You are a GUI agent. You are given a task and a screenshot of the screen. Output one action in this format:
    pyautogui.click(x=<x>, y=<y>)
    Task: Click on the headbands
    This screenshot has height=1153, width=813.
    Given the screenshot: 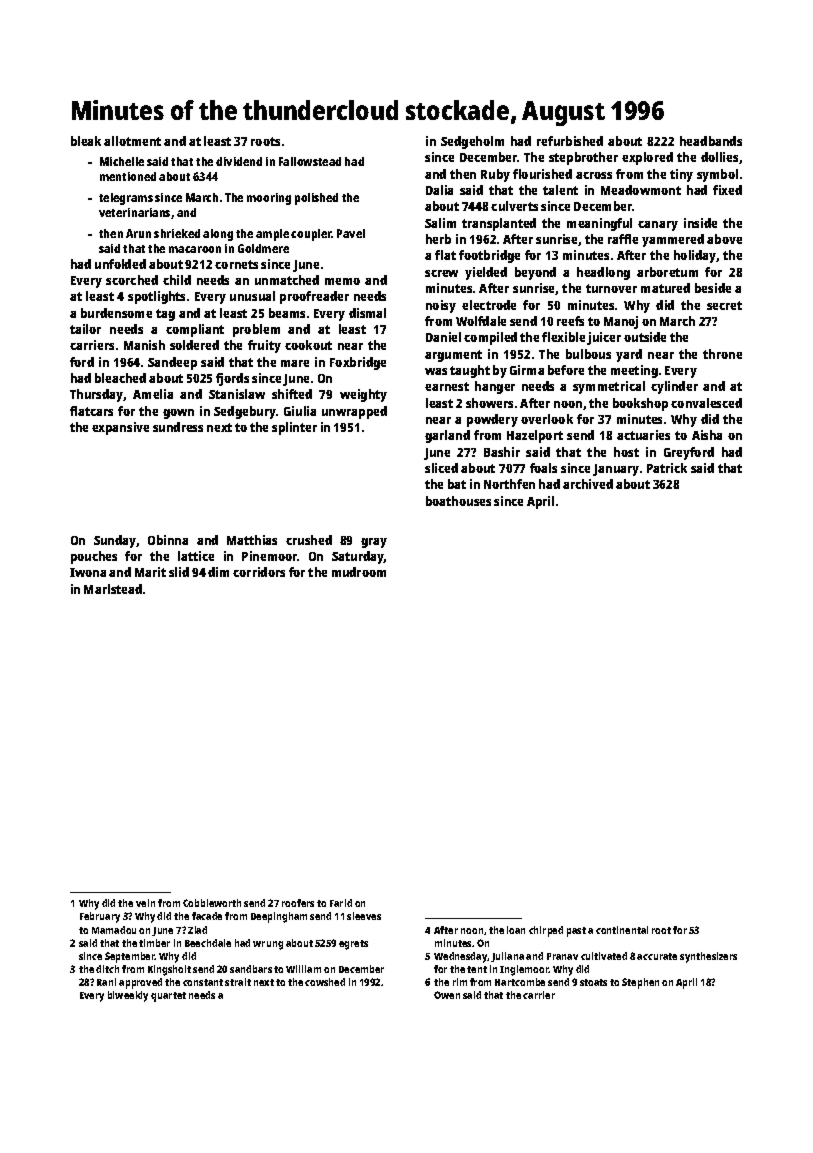 What is the action you would take?
    pyautogui.click(x=711, y=141)
